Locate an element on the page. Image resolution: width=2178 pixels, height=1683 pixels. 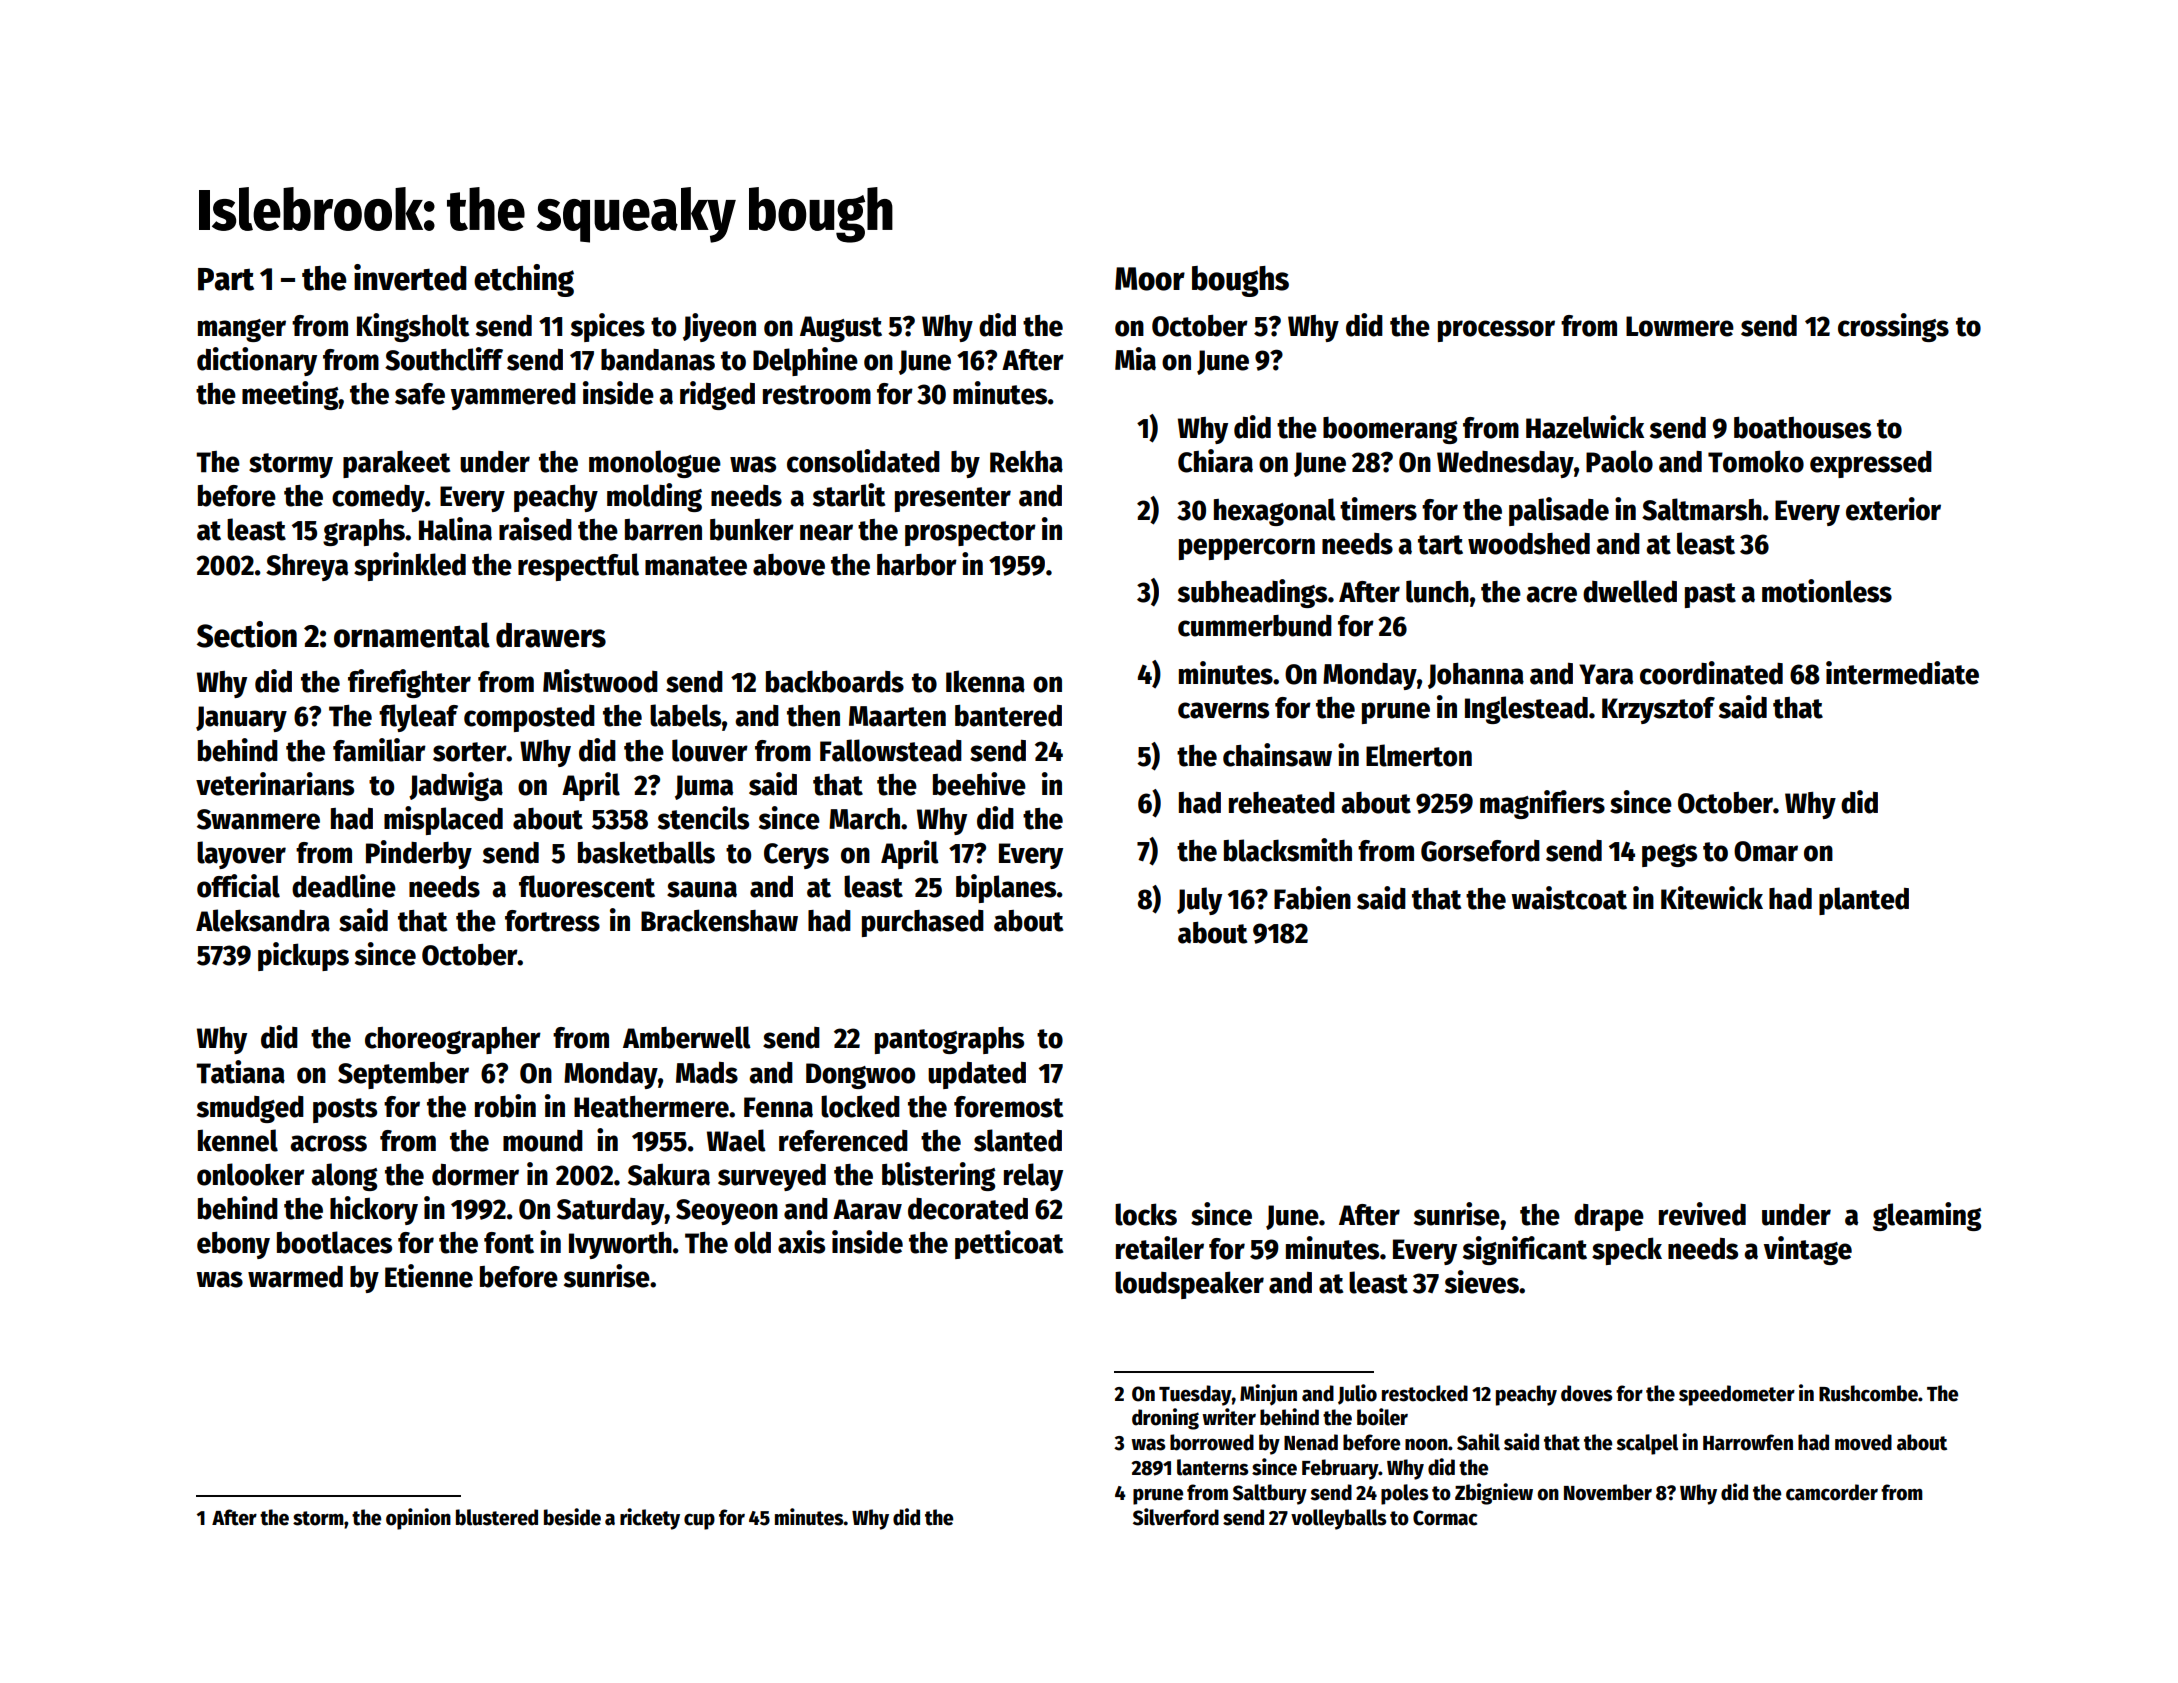
boathouses is located at coordinates (1802, 428).
